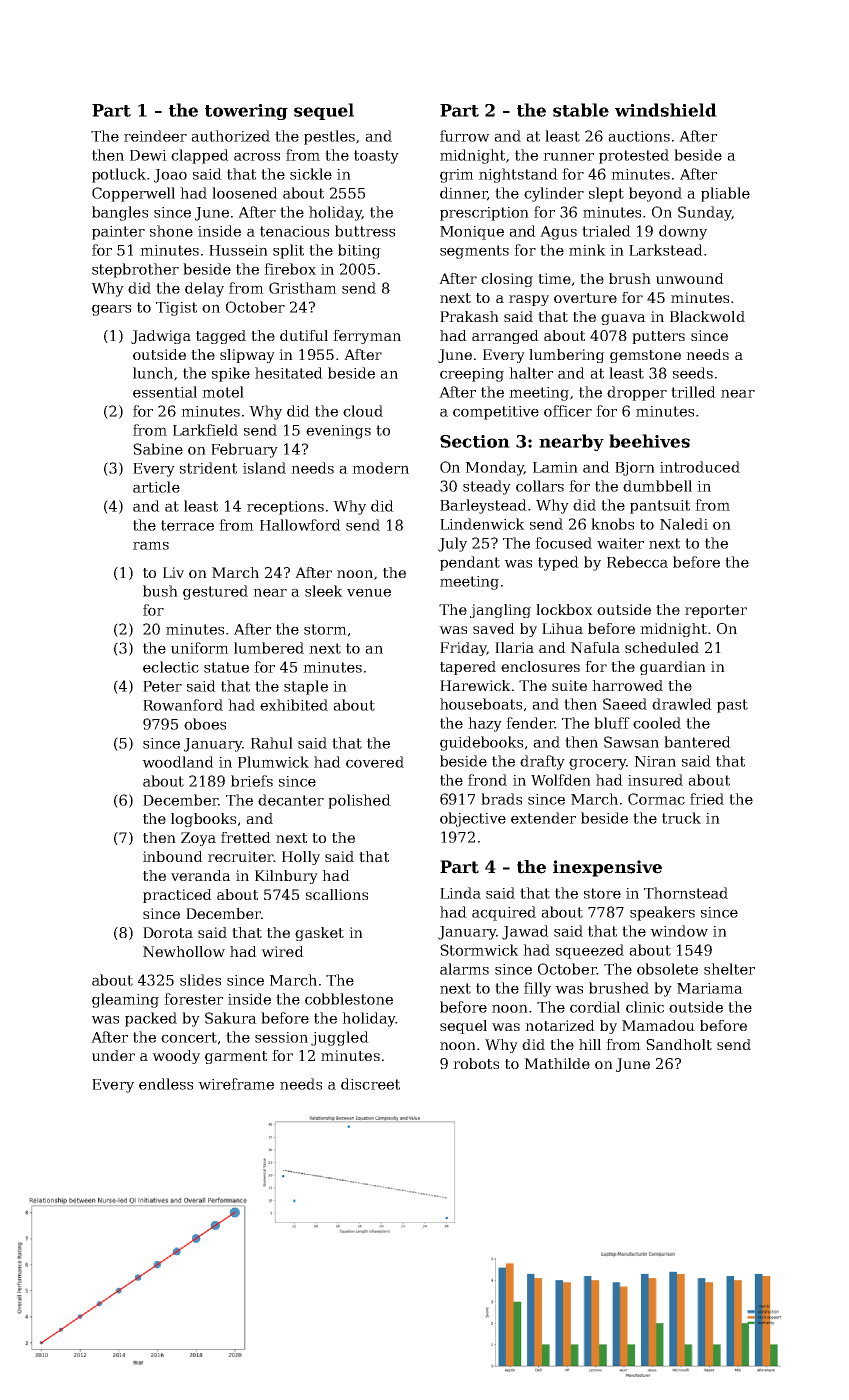 The width and height of the page is (849, 1400). What do you see at coordinates (543, 818) in the page?
I see `extender` at bounding box center [543, 818].
